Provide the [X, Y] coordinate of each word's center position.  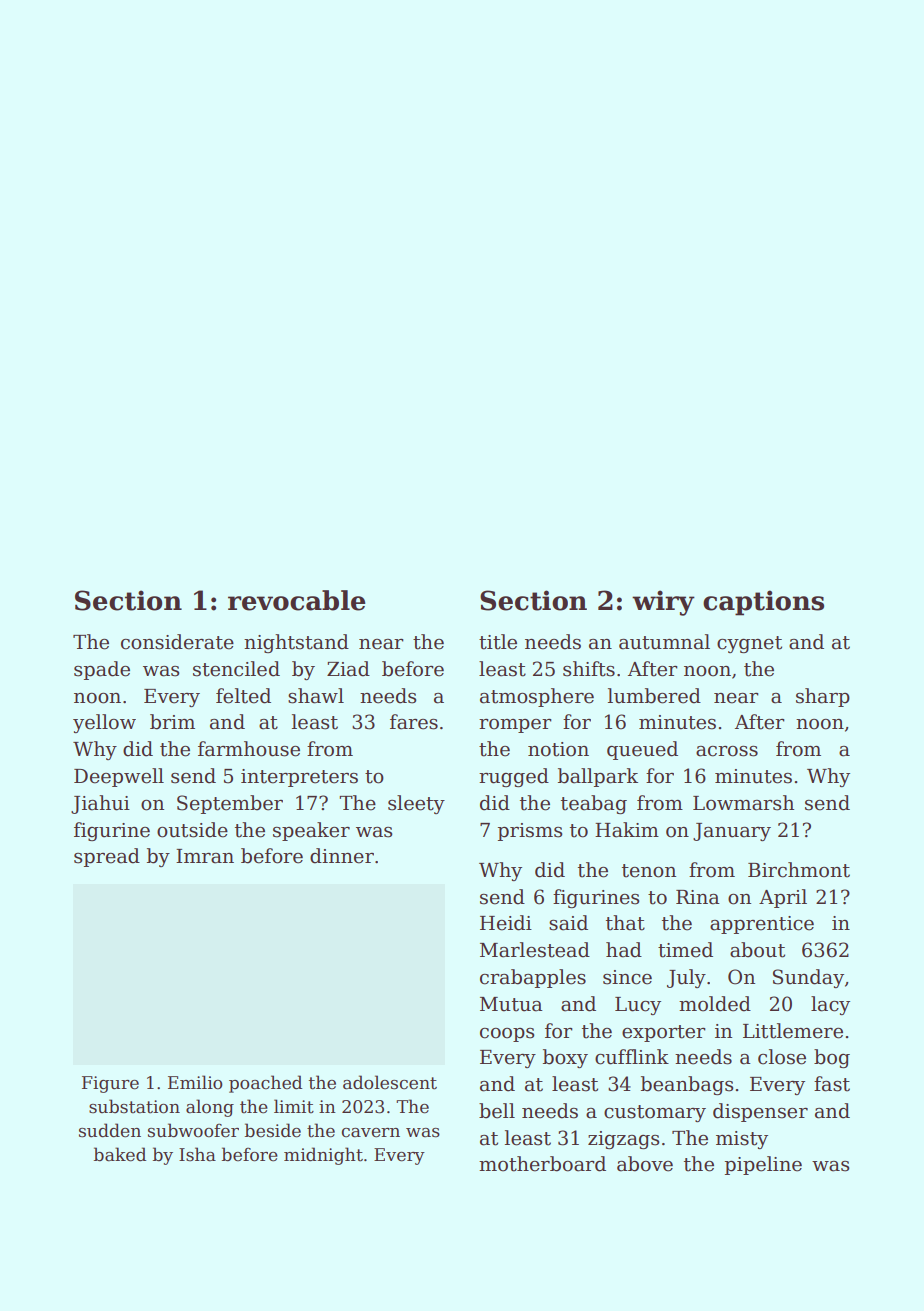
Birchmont [799, 870]
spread [107, 857]
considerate [177, 642]
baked [120, 1154]
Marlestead [535, 950]
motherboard [542, 1164]
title [498, 642]
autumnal [664, 642]
